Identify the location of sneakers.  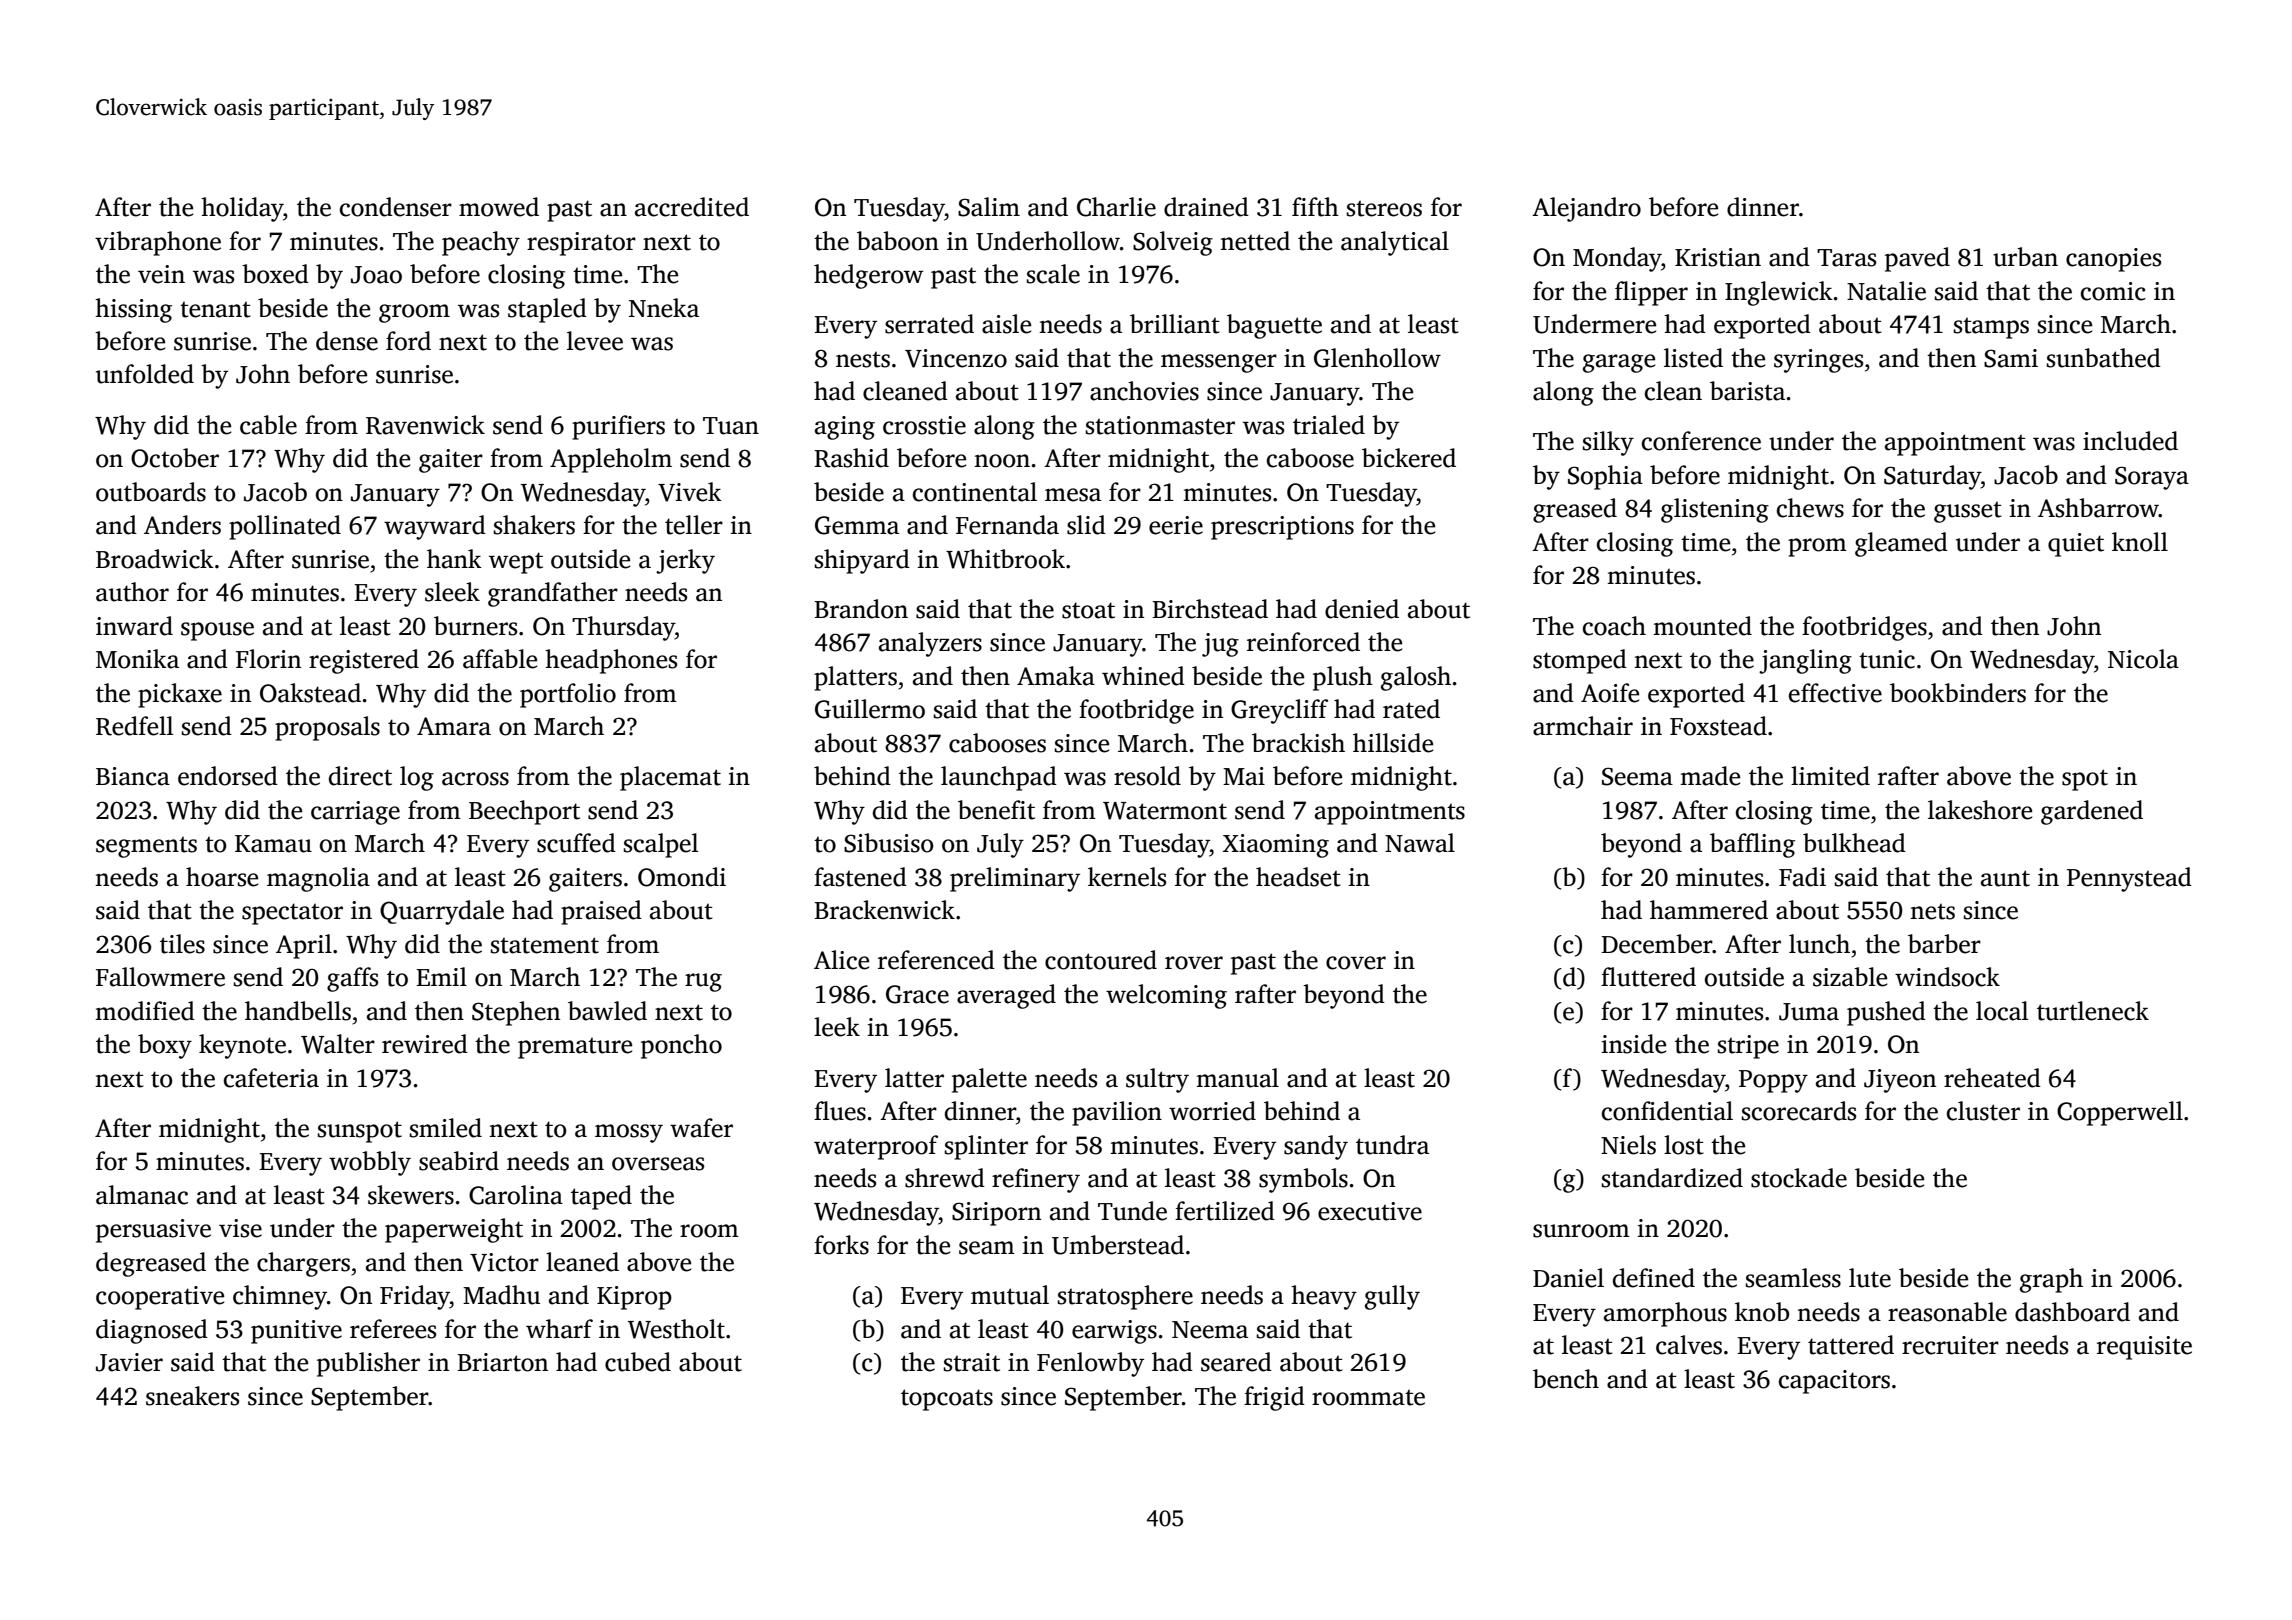
(192, 1396).
